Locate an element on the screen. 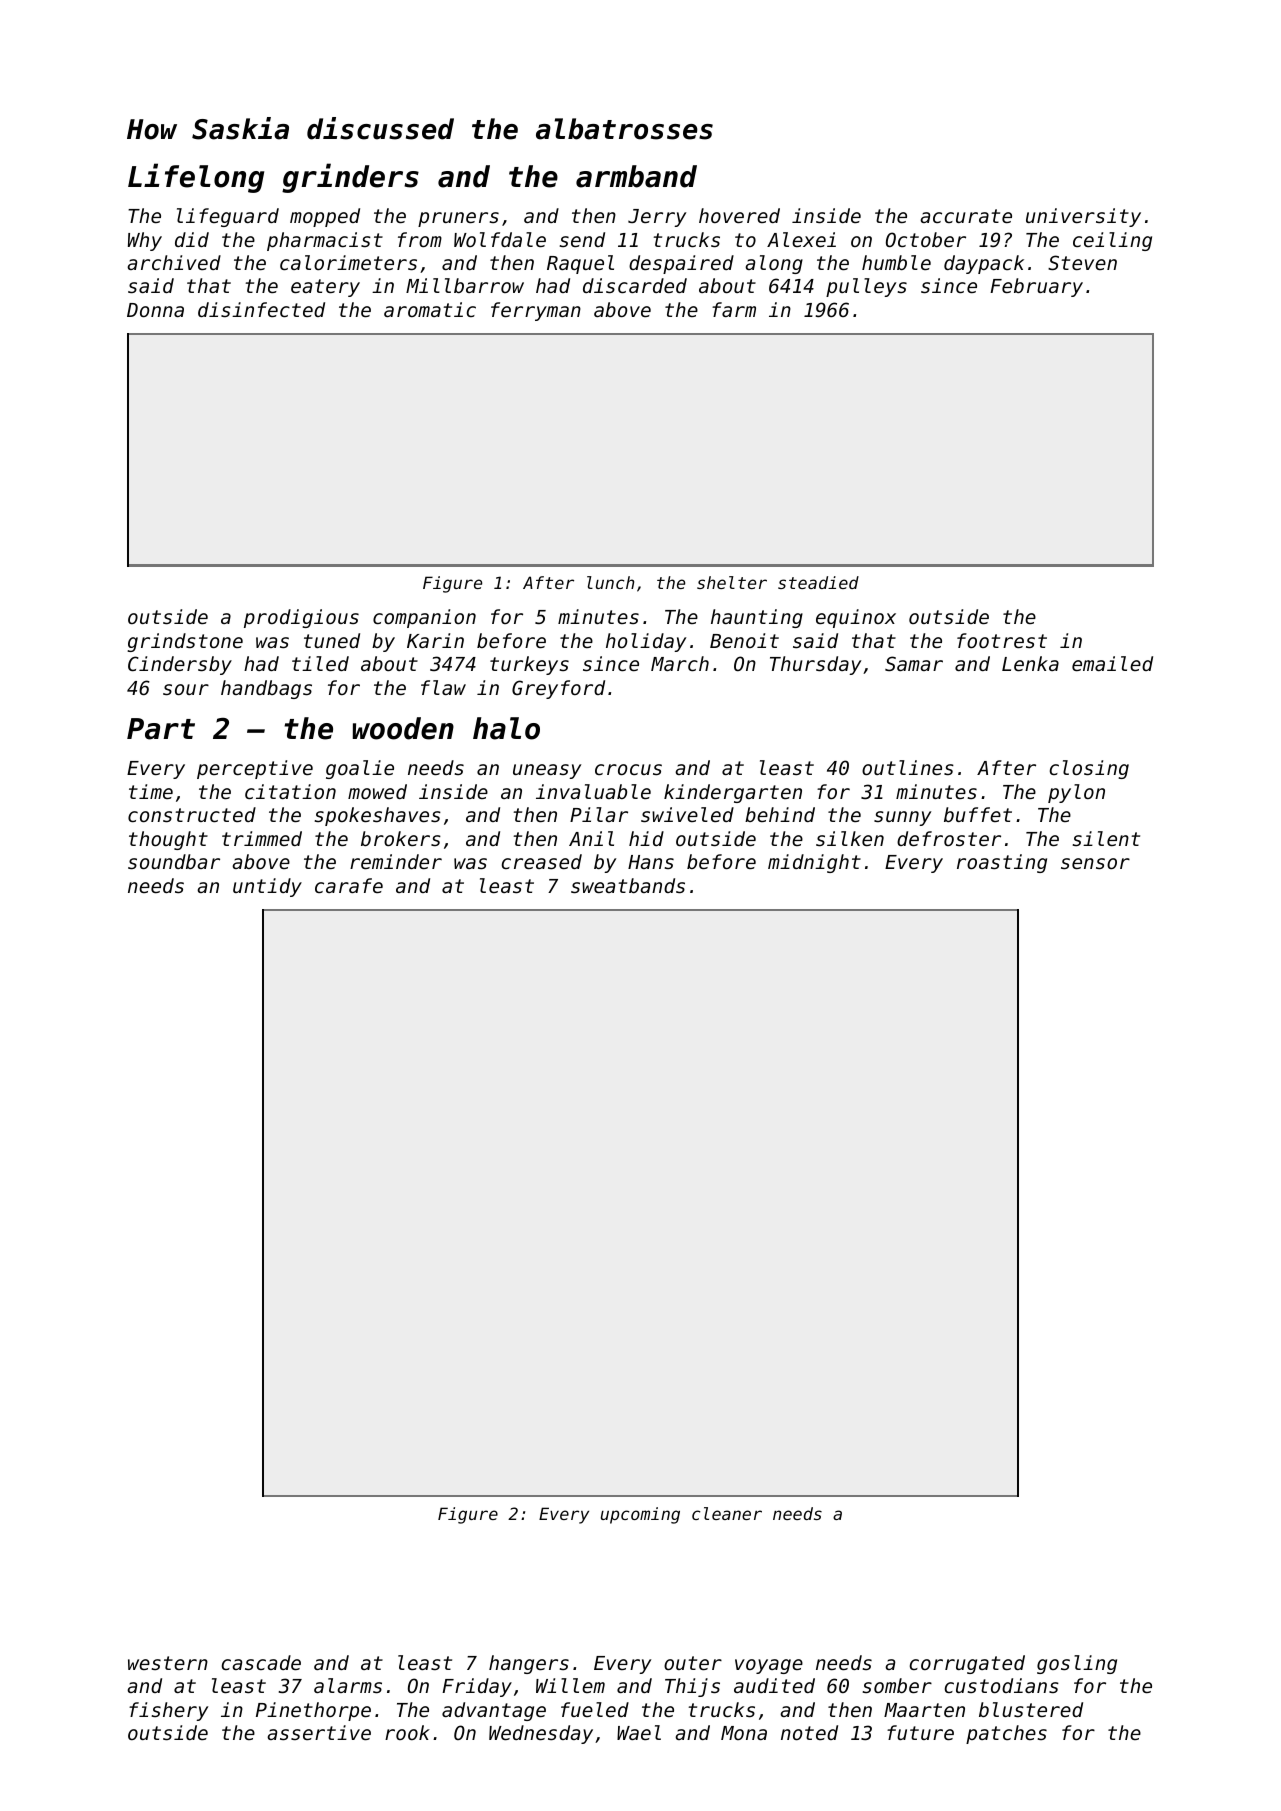 The image size is (1281, 1811). perceptive is located at coordinates (255, 769).
